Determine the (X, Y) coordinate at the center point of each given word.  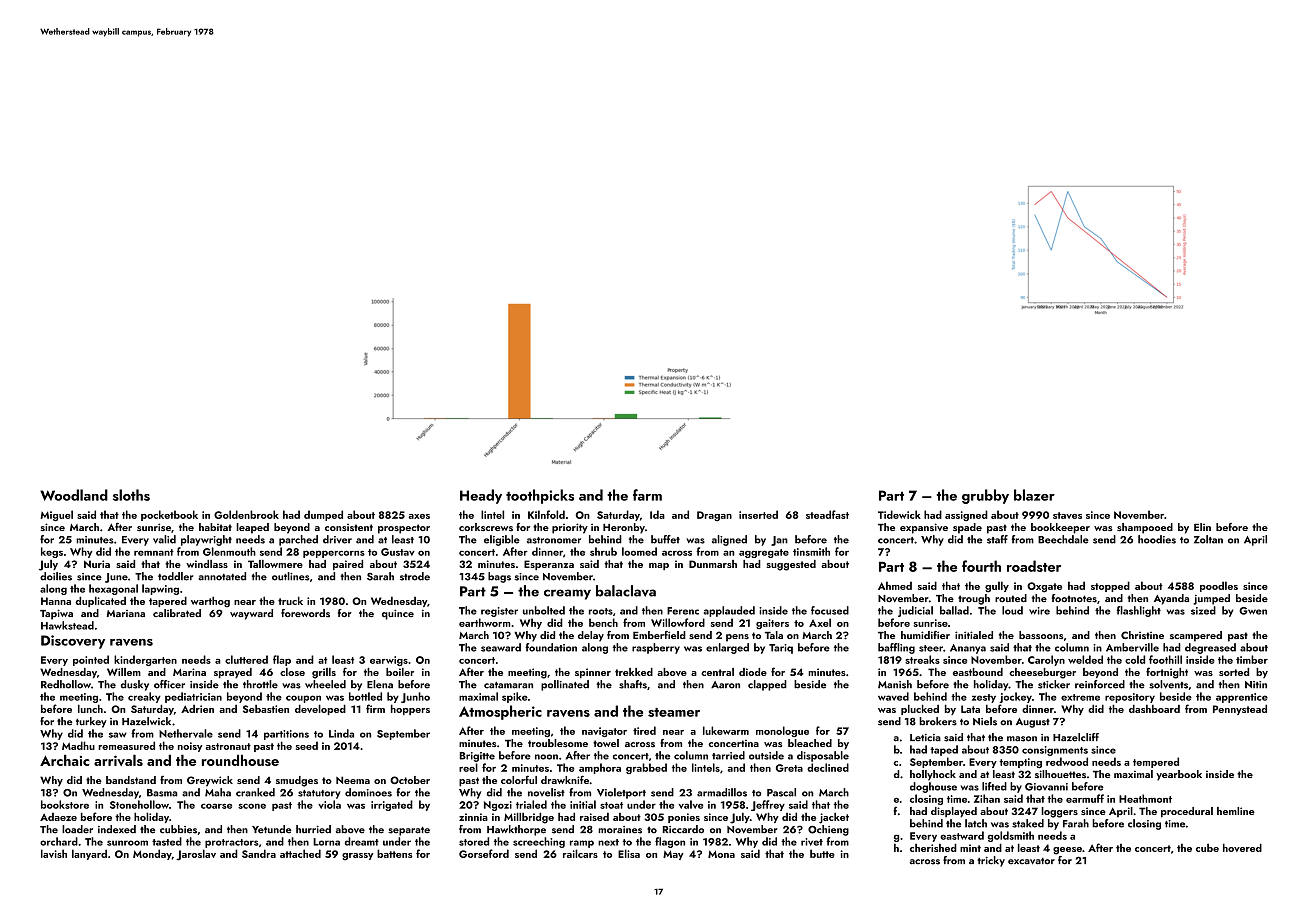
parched (298, 540)
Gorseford (484, 853)
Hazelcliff (1076, 737)
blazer (1034, 495)
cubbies (178, 829)
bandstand (131, 780)
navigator (604, 732)
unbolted (544, 610)
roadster (1034, 566)
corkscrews (486, 527)
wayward (251, 614)
